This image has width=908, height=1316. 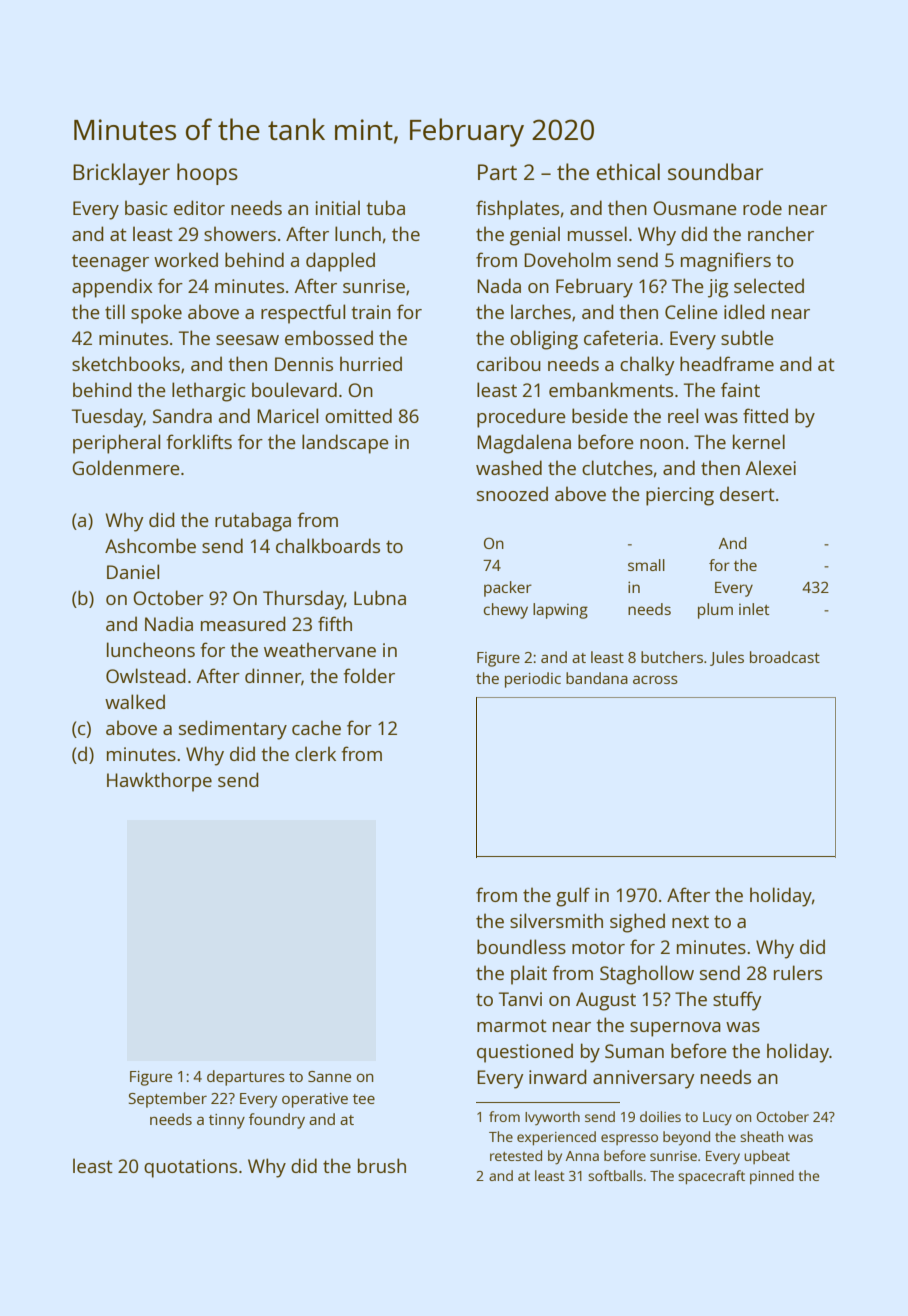 What do you see at coordinates (190, 1168) in the image?
I see `quotations` at bounding box center [190, 1168].
